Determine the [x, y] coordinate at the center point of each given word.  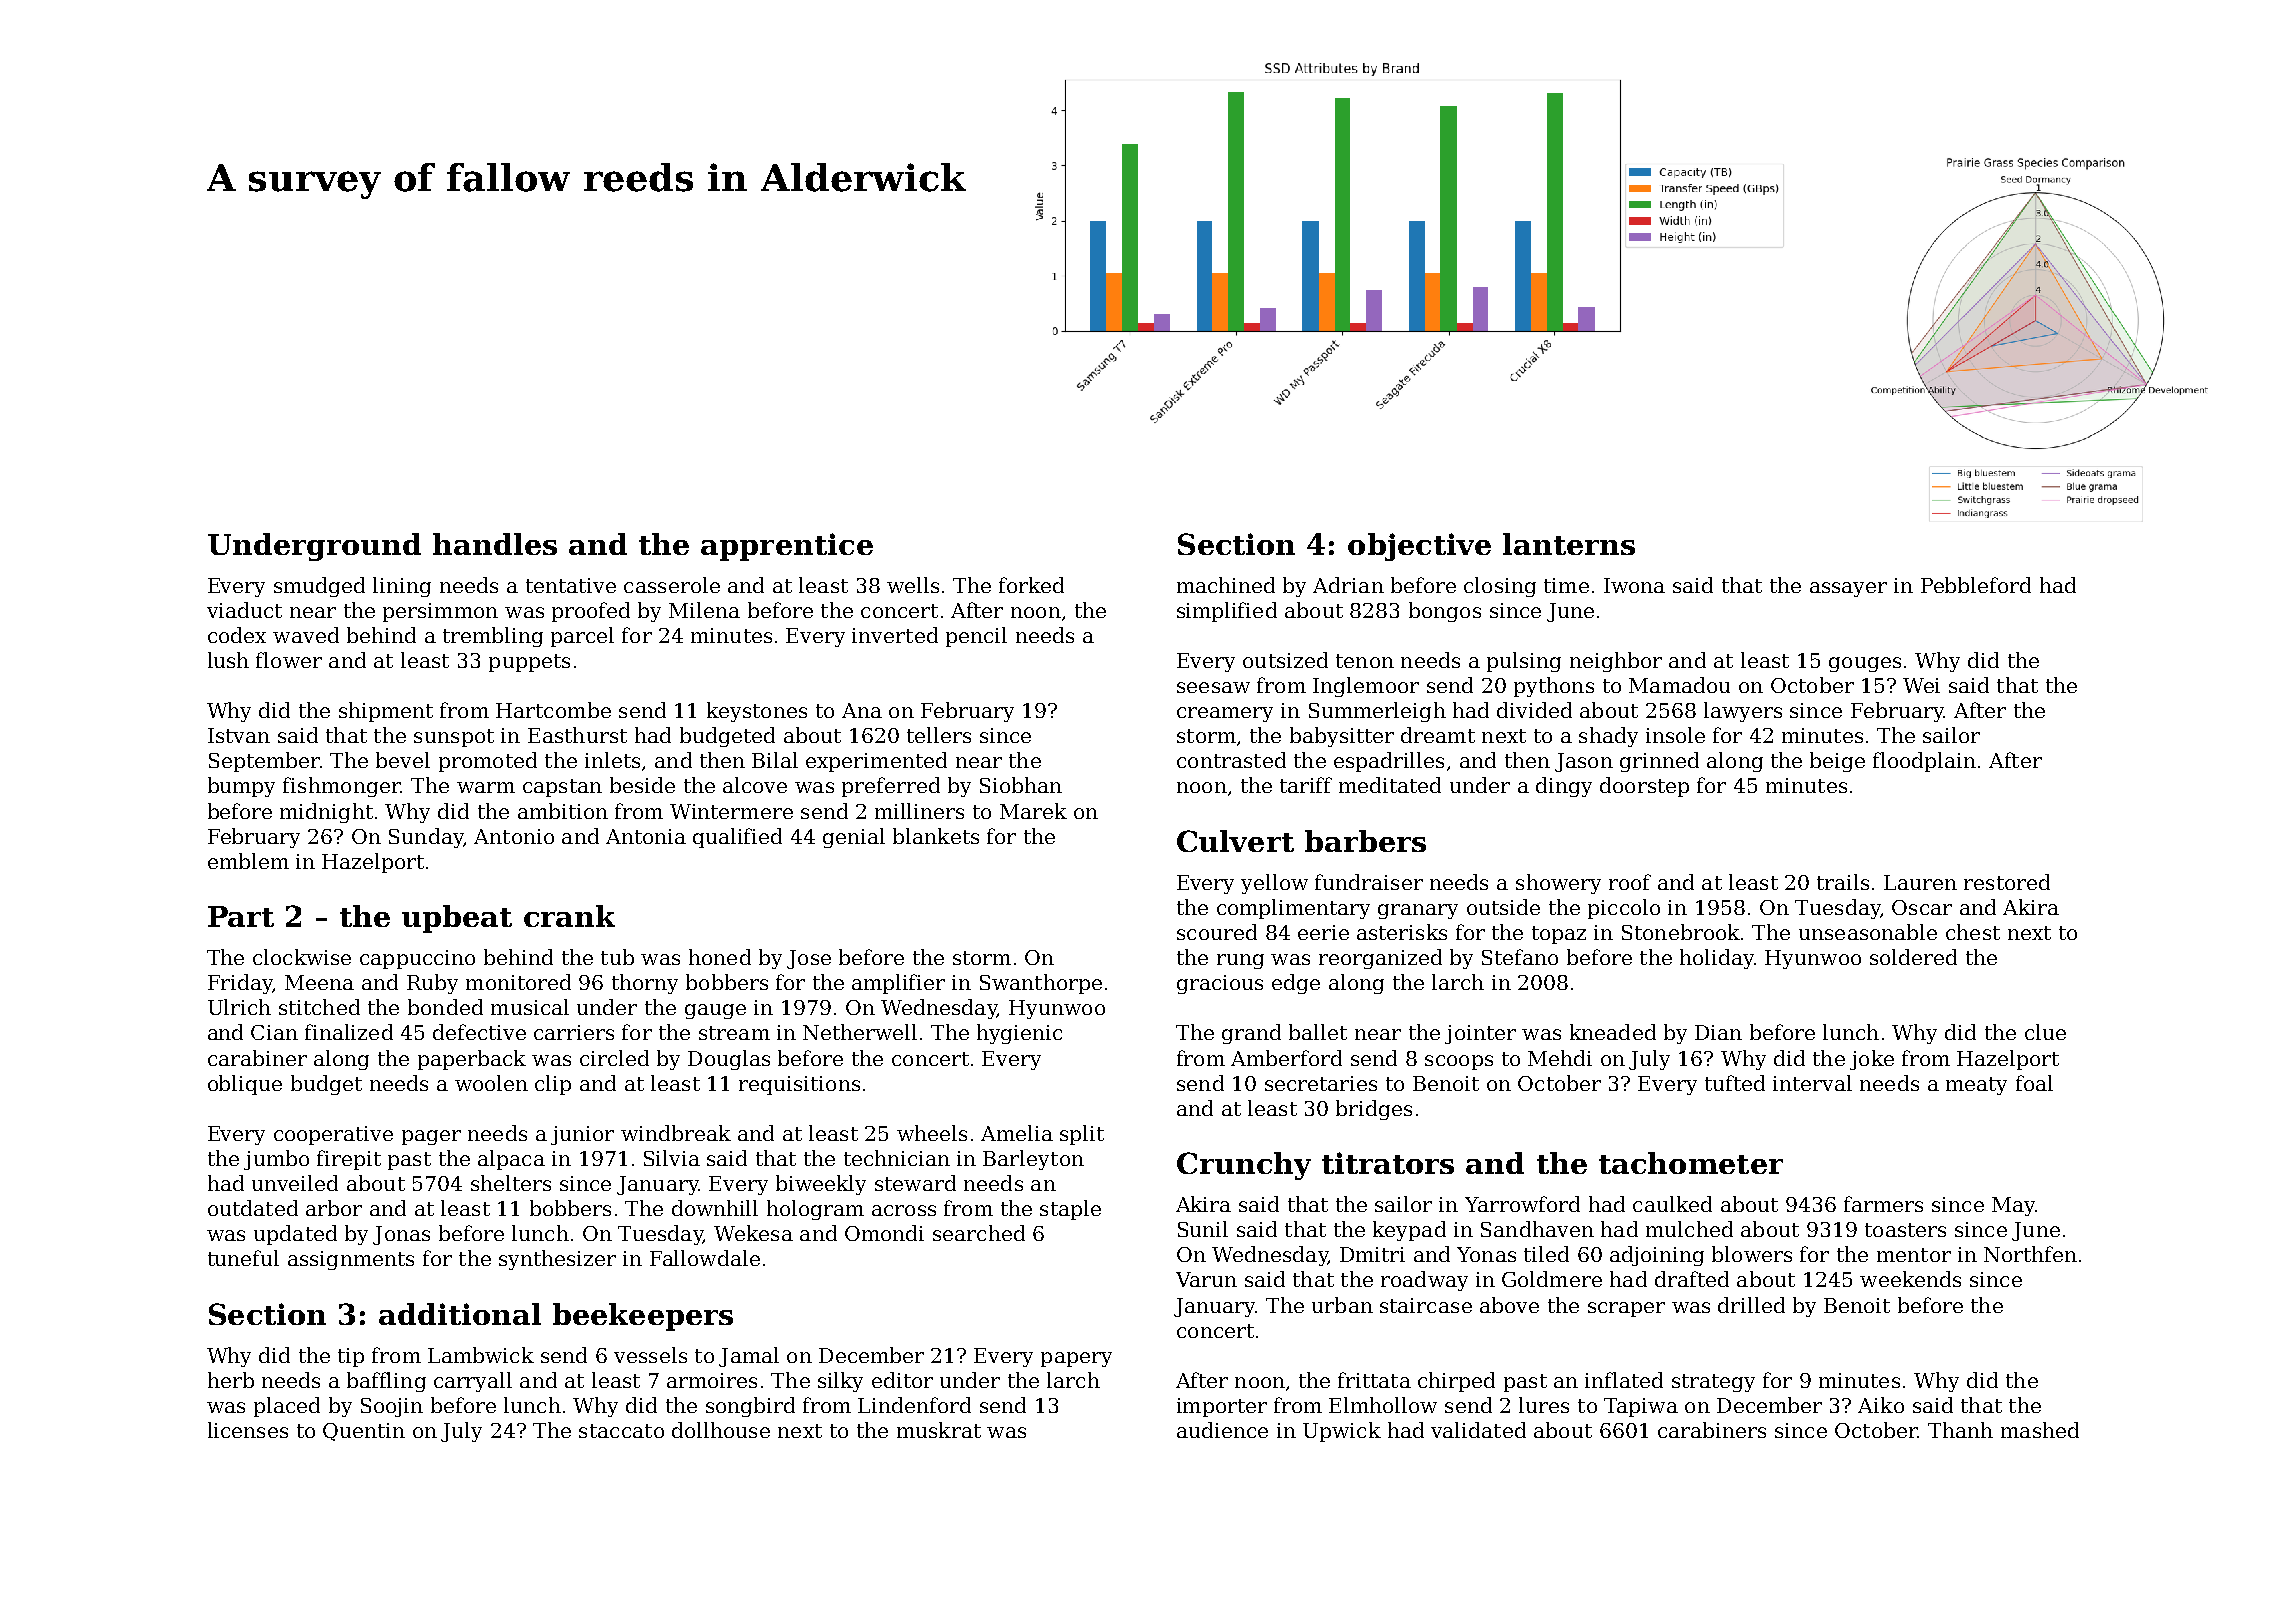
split [1082, 1135]
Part [241, 916]
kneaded [1613, 1032]
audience [1222, 1430]
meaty [1976, 1086]
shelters [511, 1183]
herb [231, 1380]
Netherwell [860, 1032]
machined [1226, 585]
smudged [319, 587]
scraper [1626, 1309]
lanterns [1569, 544]
